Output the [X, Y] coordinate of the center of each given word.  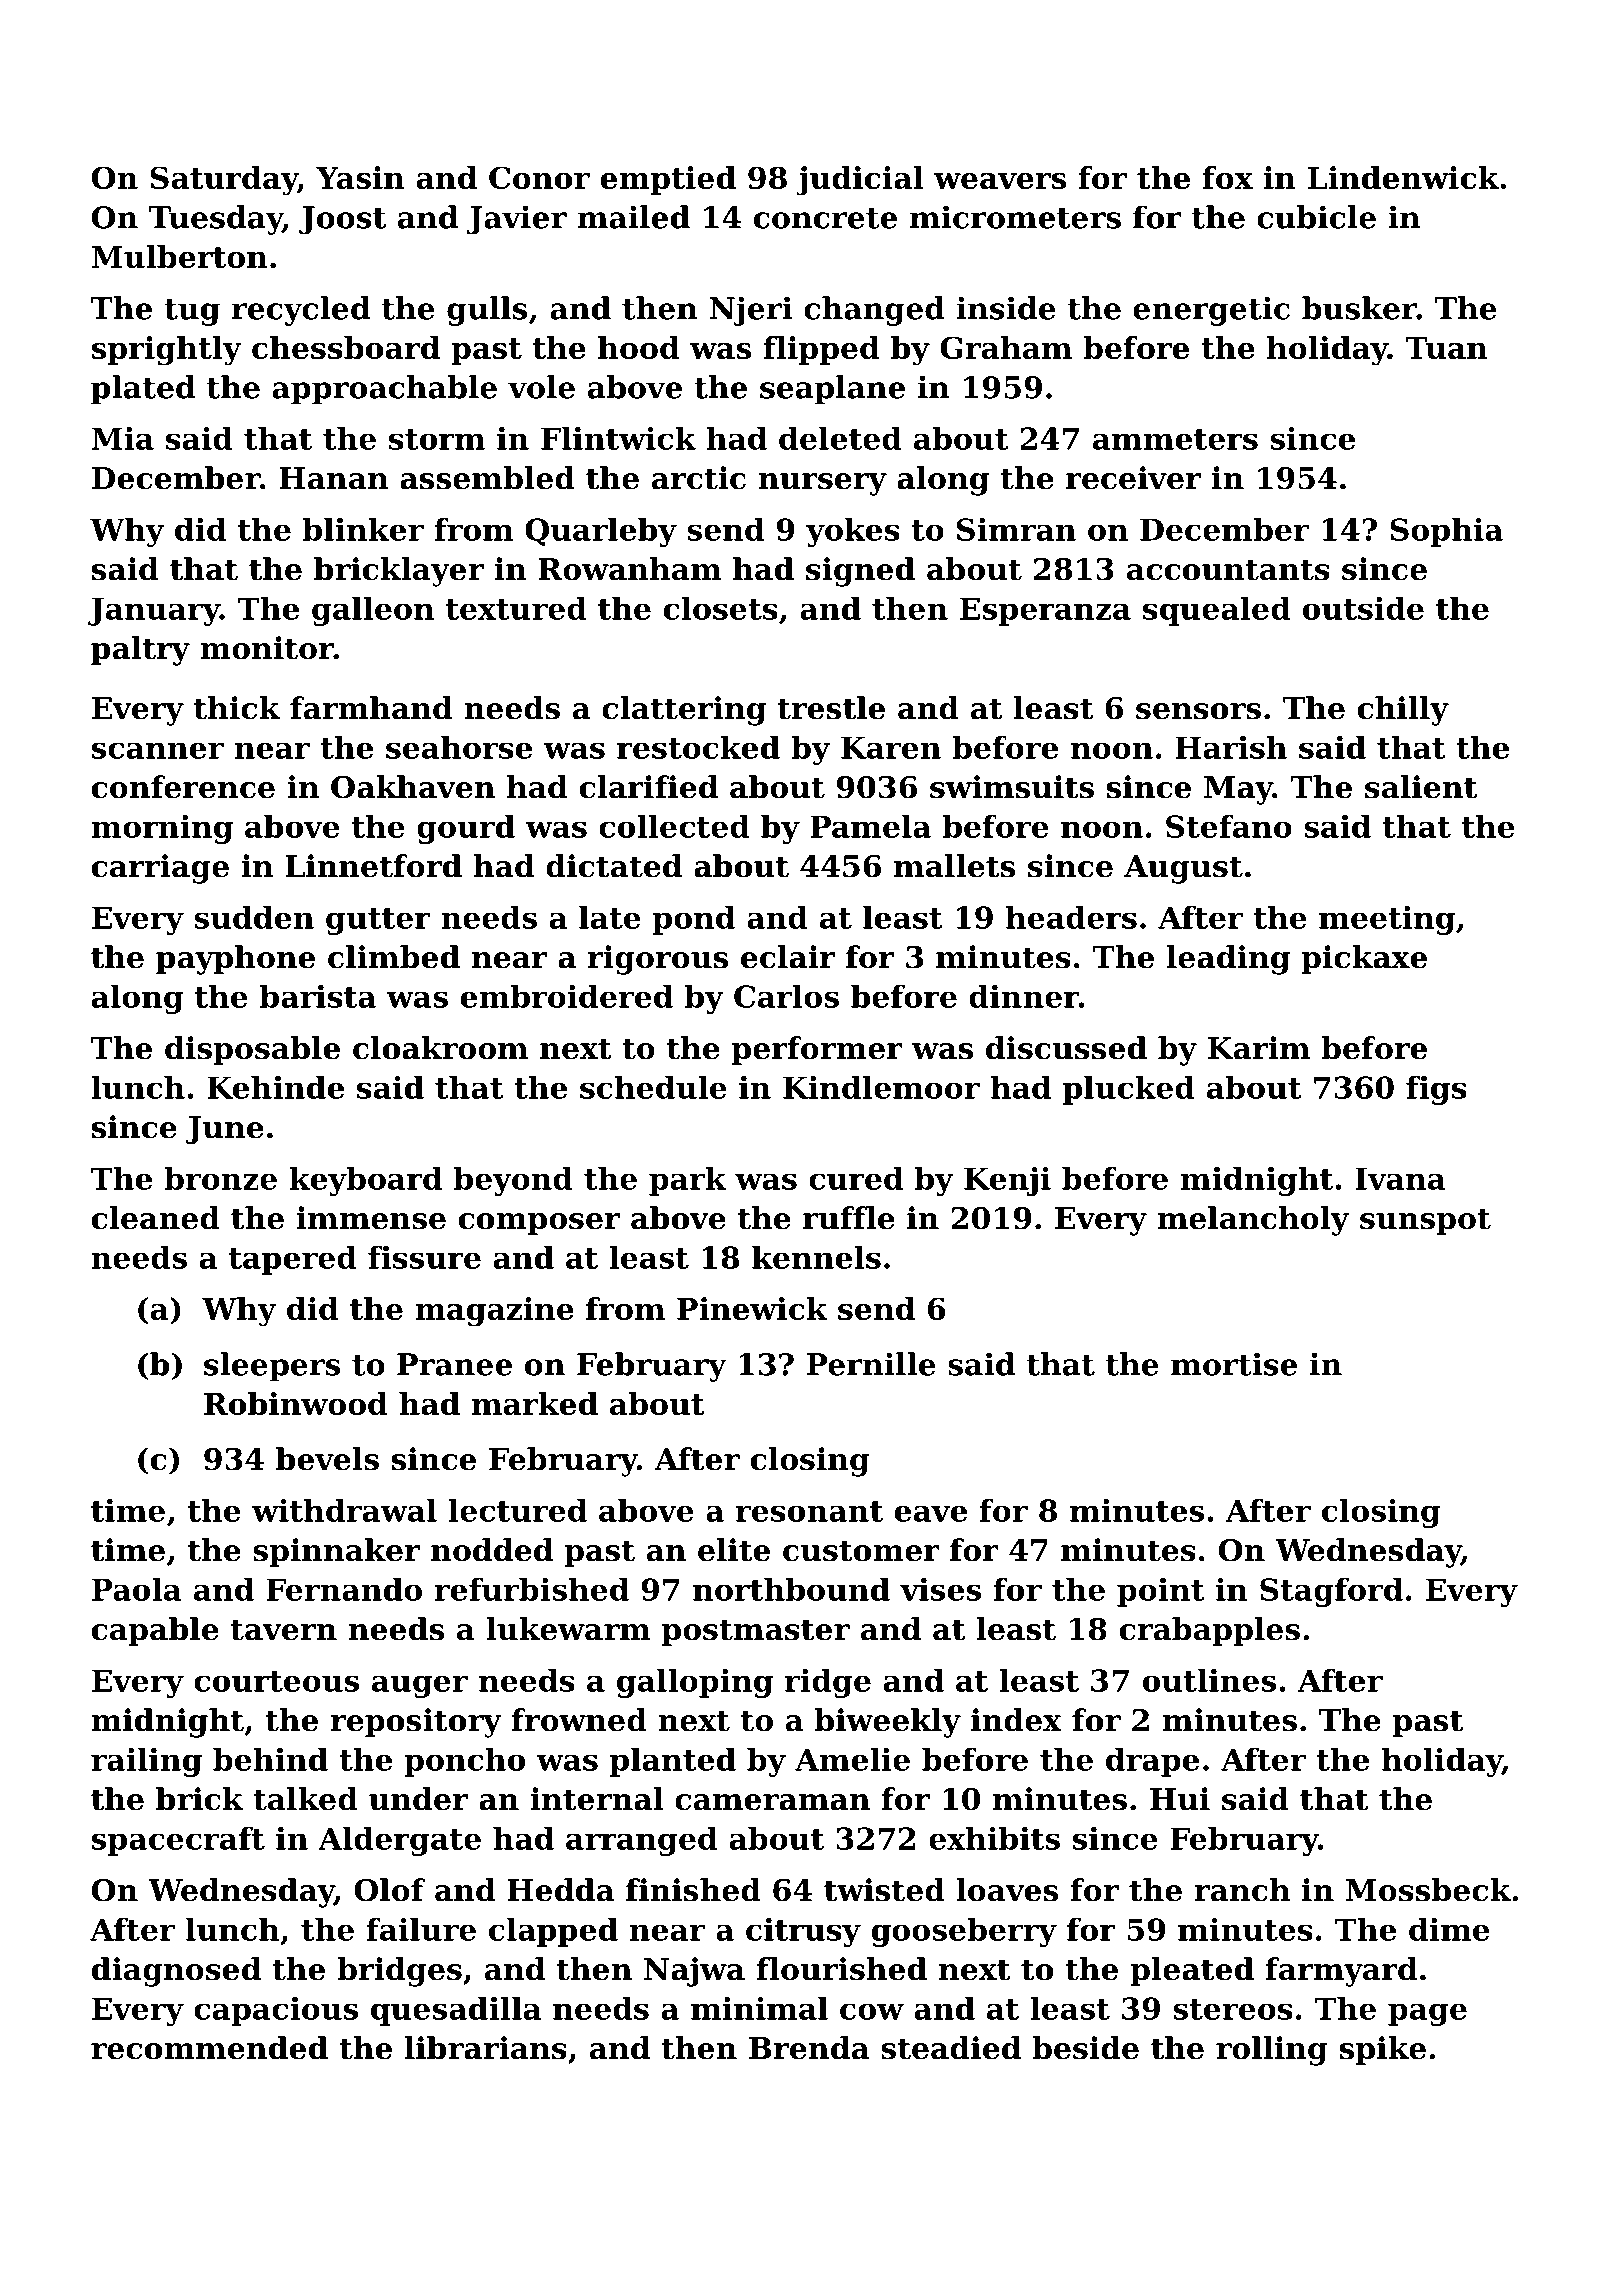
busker [1359, 308]
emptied [668, 180]
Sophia [1446, 532]
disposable [252, 1050]
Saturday [224, 181]
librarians [486, 2048]
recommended [209, 2048]
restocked [698, 747]
